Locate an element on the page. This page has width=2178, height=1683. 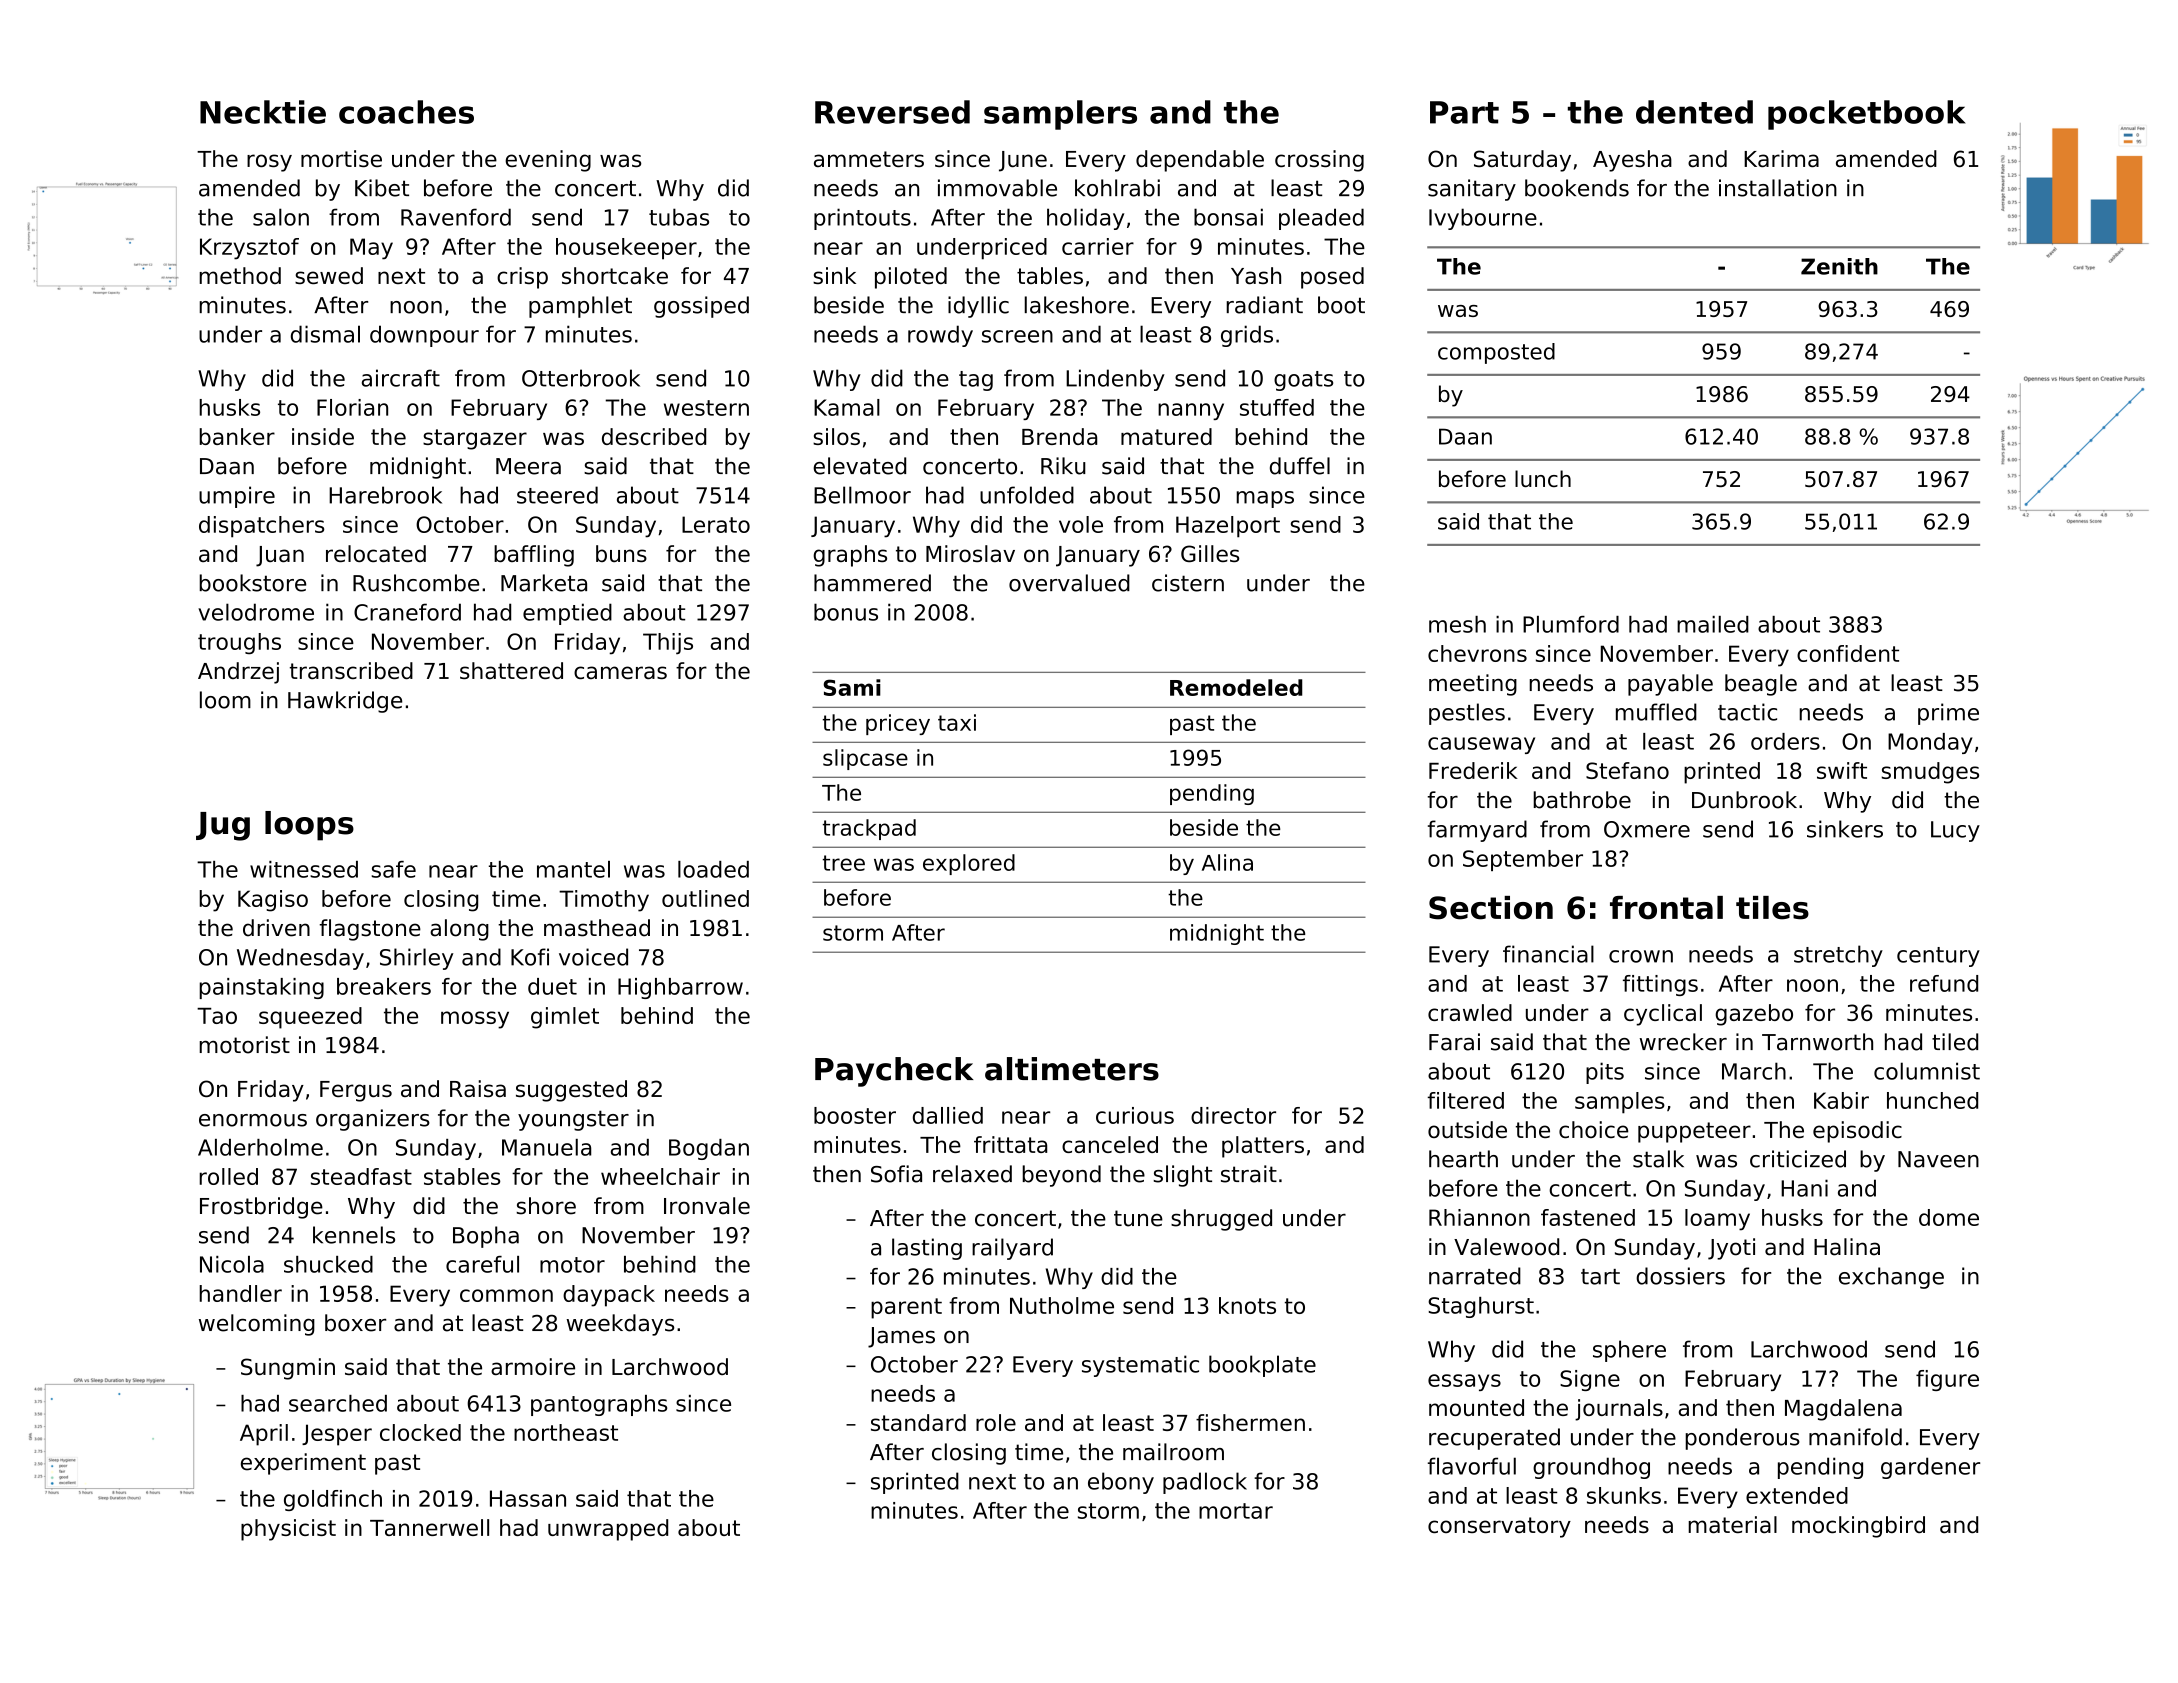
Tannerwell is located at coordinates (429, 1527).
